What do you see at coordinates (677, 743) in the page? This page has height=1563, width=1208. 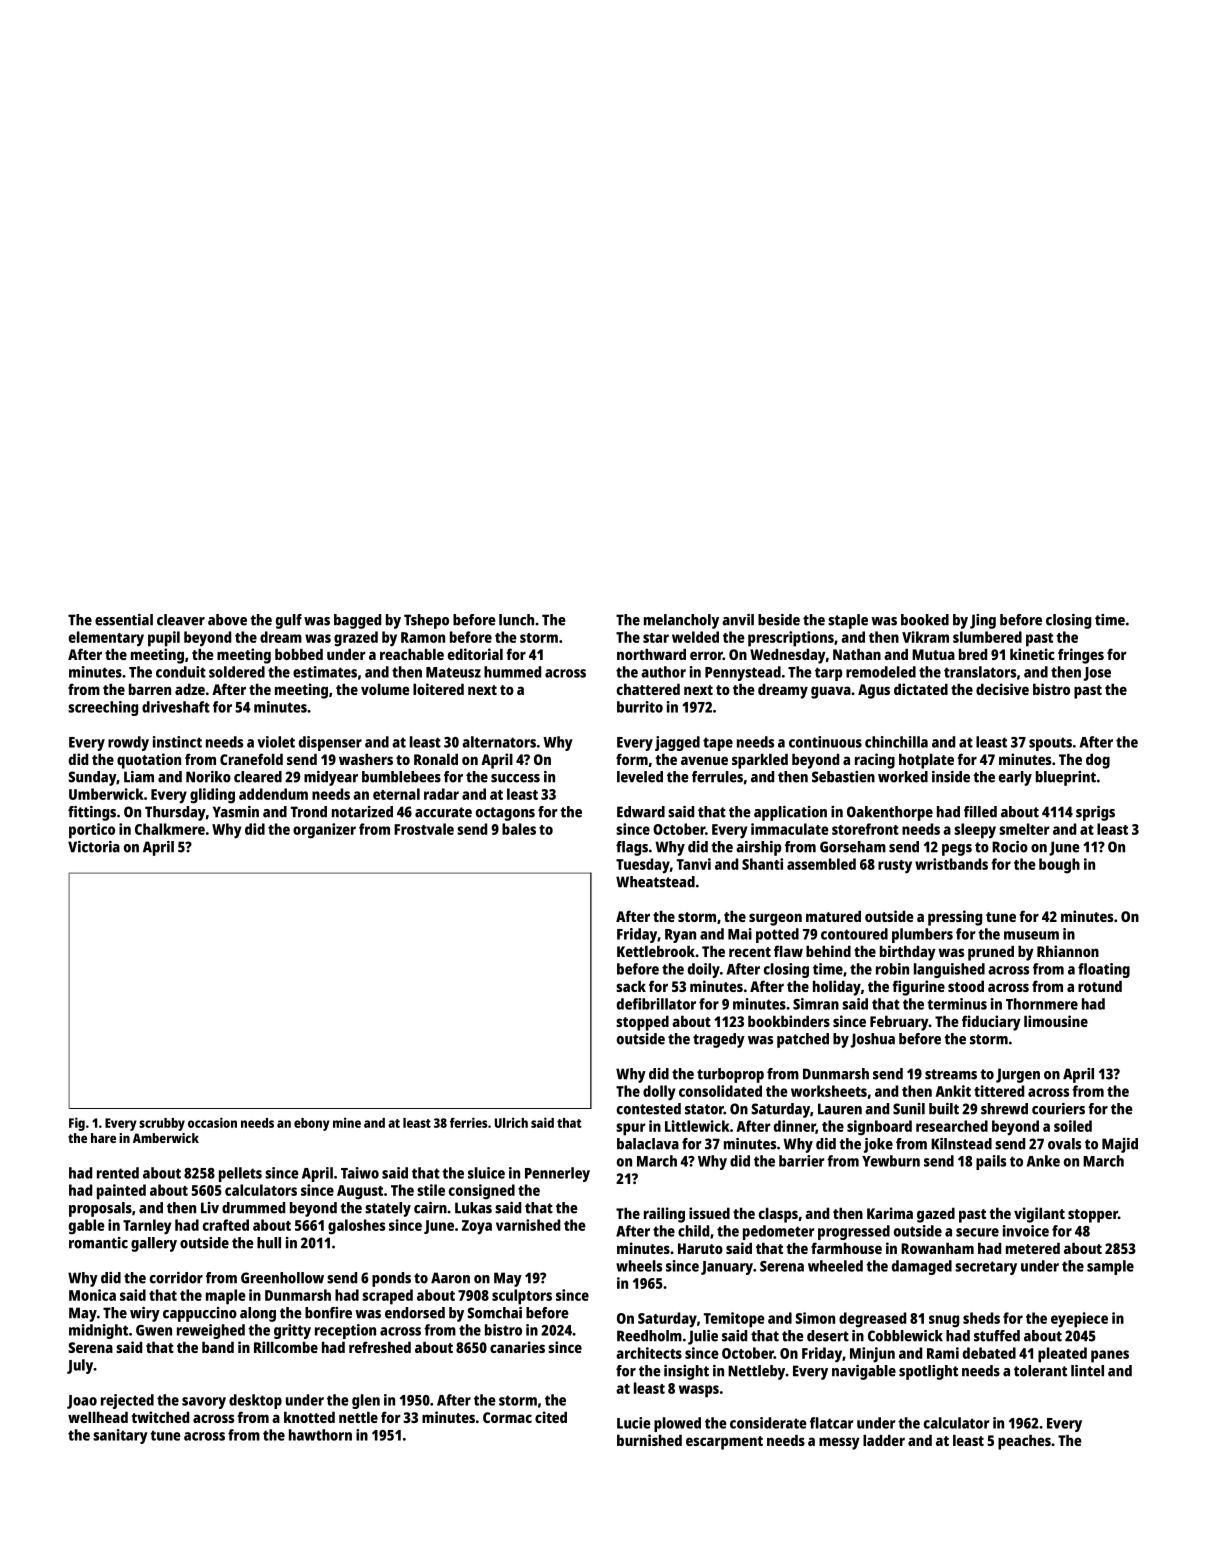 I see `jagged` at bounding box center [677, 743].
